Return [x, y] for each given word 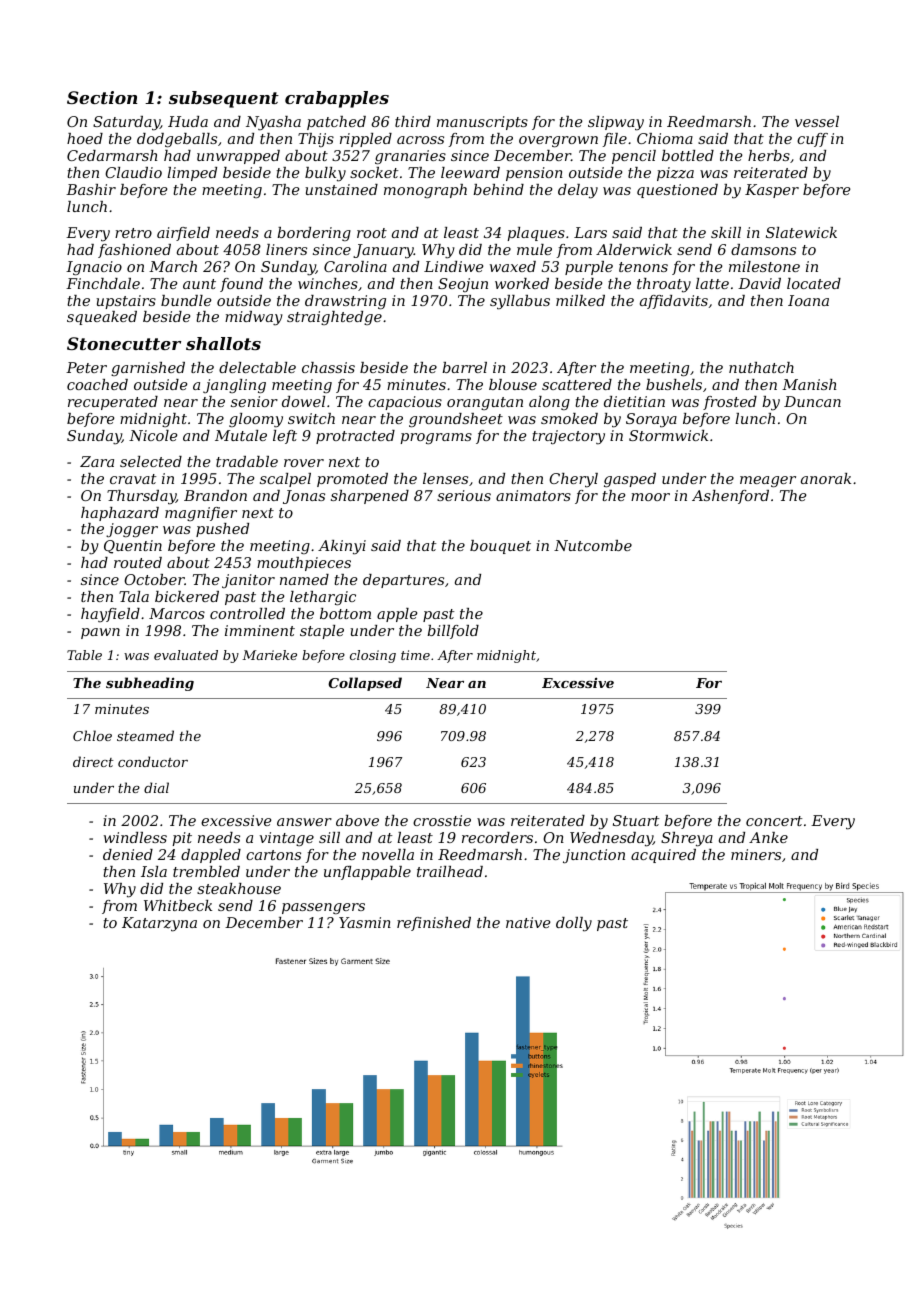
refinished [434, 924]
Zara [97, 461]
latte [712, 283]
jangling [234, 386]
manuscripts [482, 123]
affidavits [674, 302]
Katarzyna [159, 924]
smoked [569, 418]
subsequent [224, 99]
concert [774, 821]
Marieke [269, 655]
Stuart [636, 820]
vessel [817, 121]
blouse [513, 384]
